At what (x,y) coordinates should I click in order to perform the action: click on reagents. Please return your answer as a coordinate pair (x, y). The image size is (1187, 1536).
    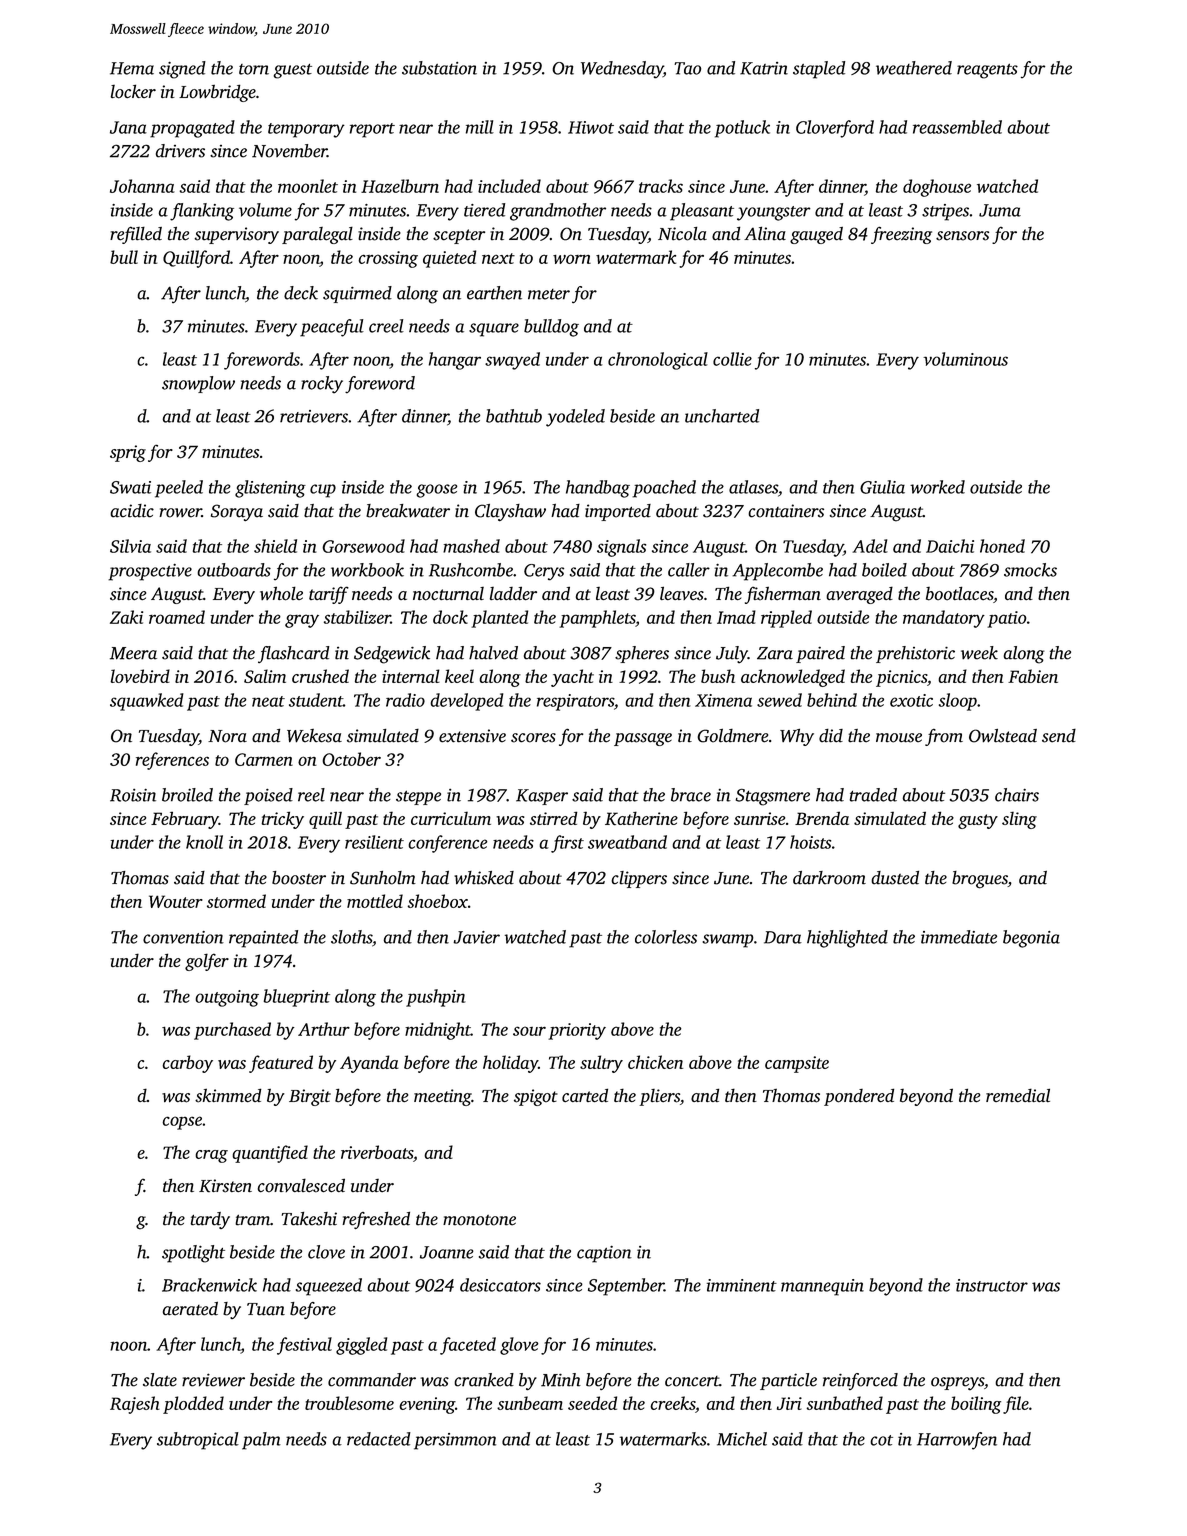
    Looking at the image, I should click on (987, 71).
